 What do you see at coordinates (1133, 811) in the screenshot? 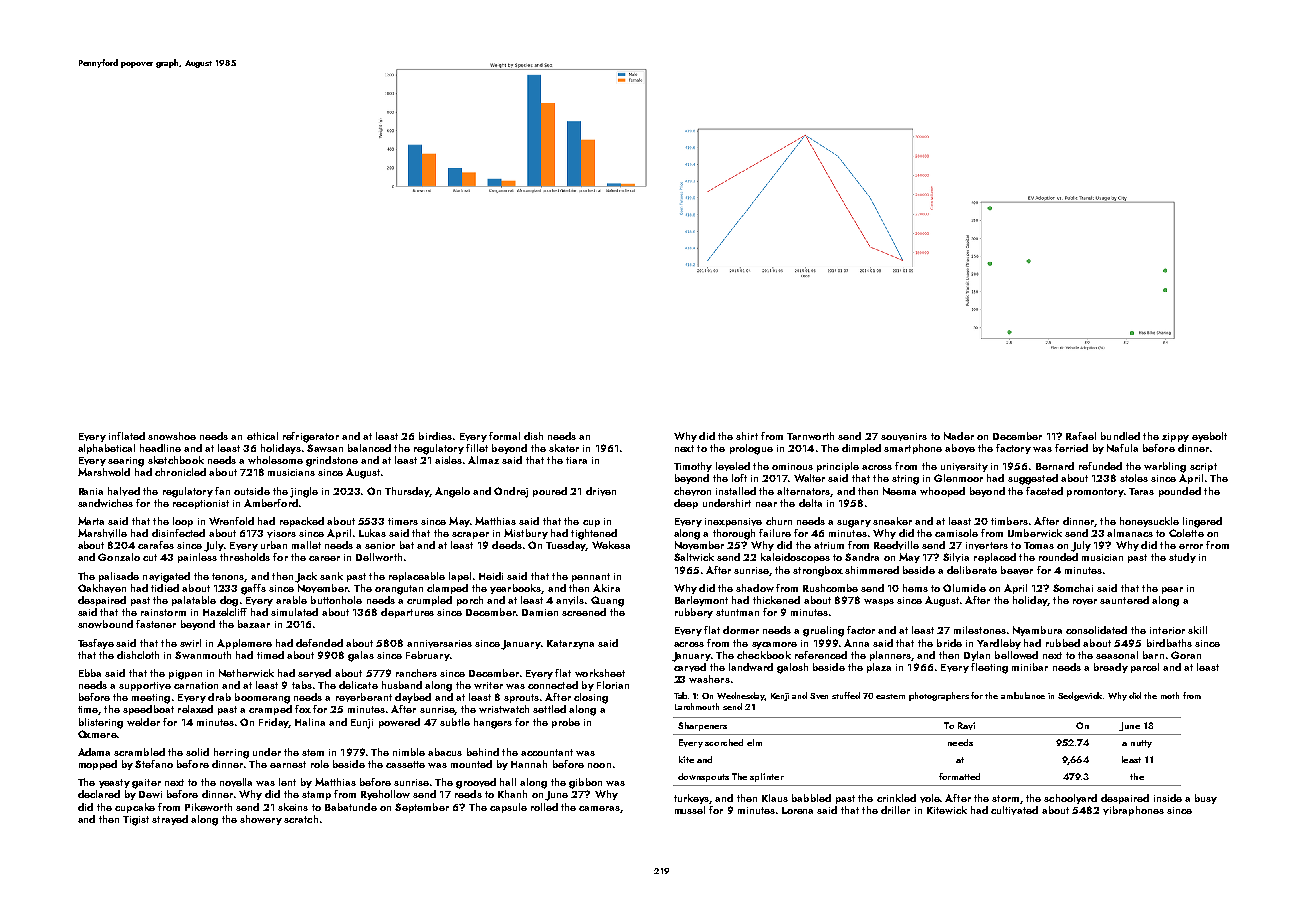
I see `vibraphones` at bounding box center [1133, 811].
